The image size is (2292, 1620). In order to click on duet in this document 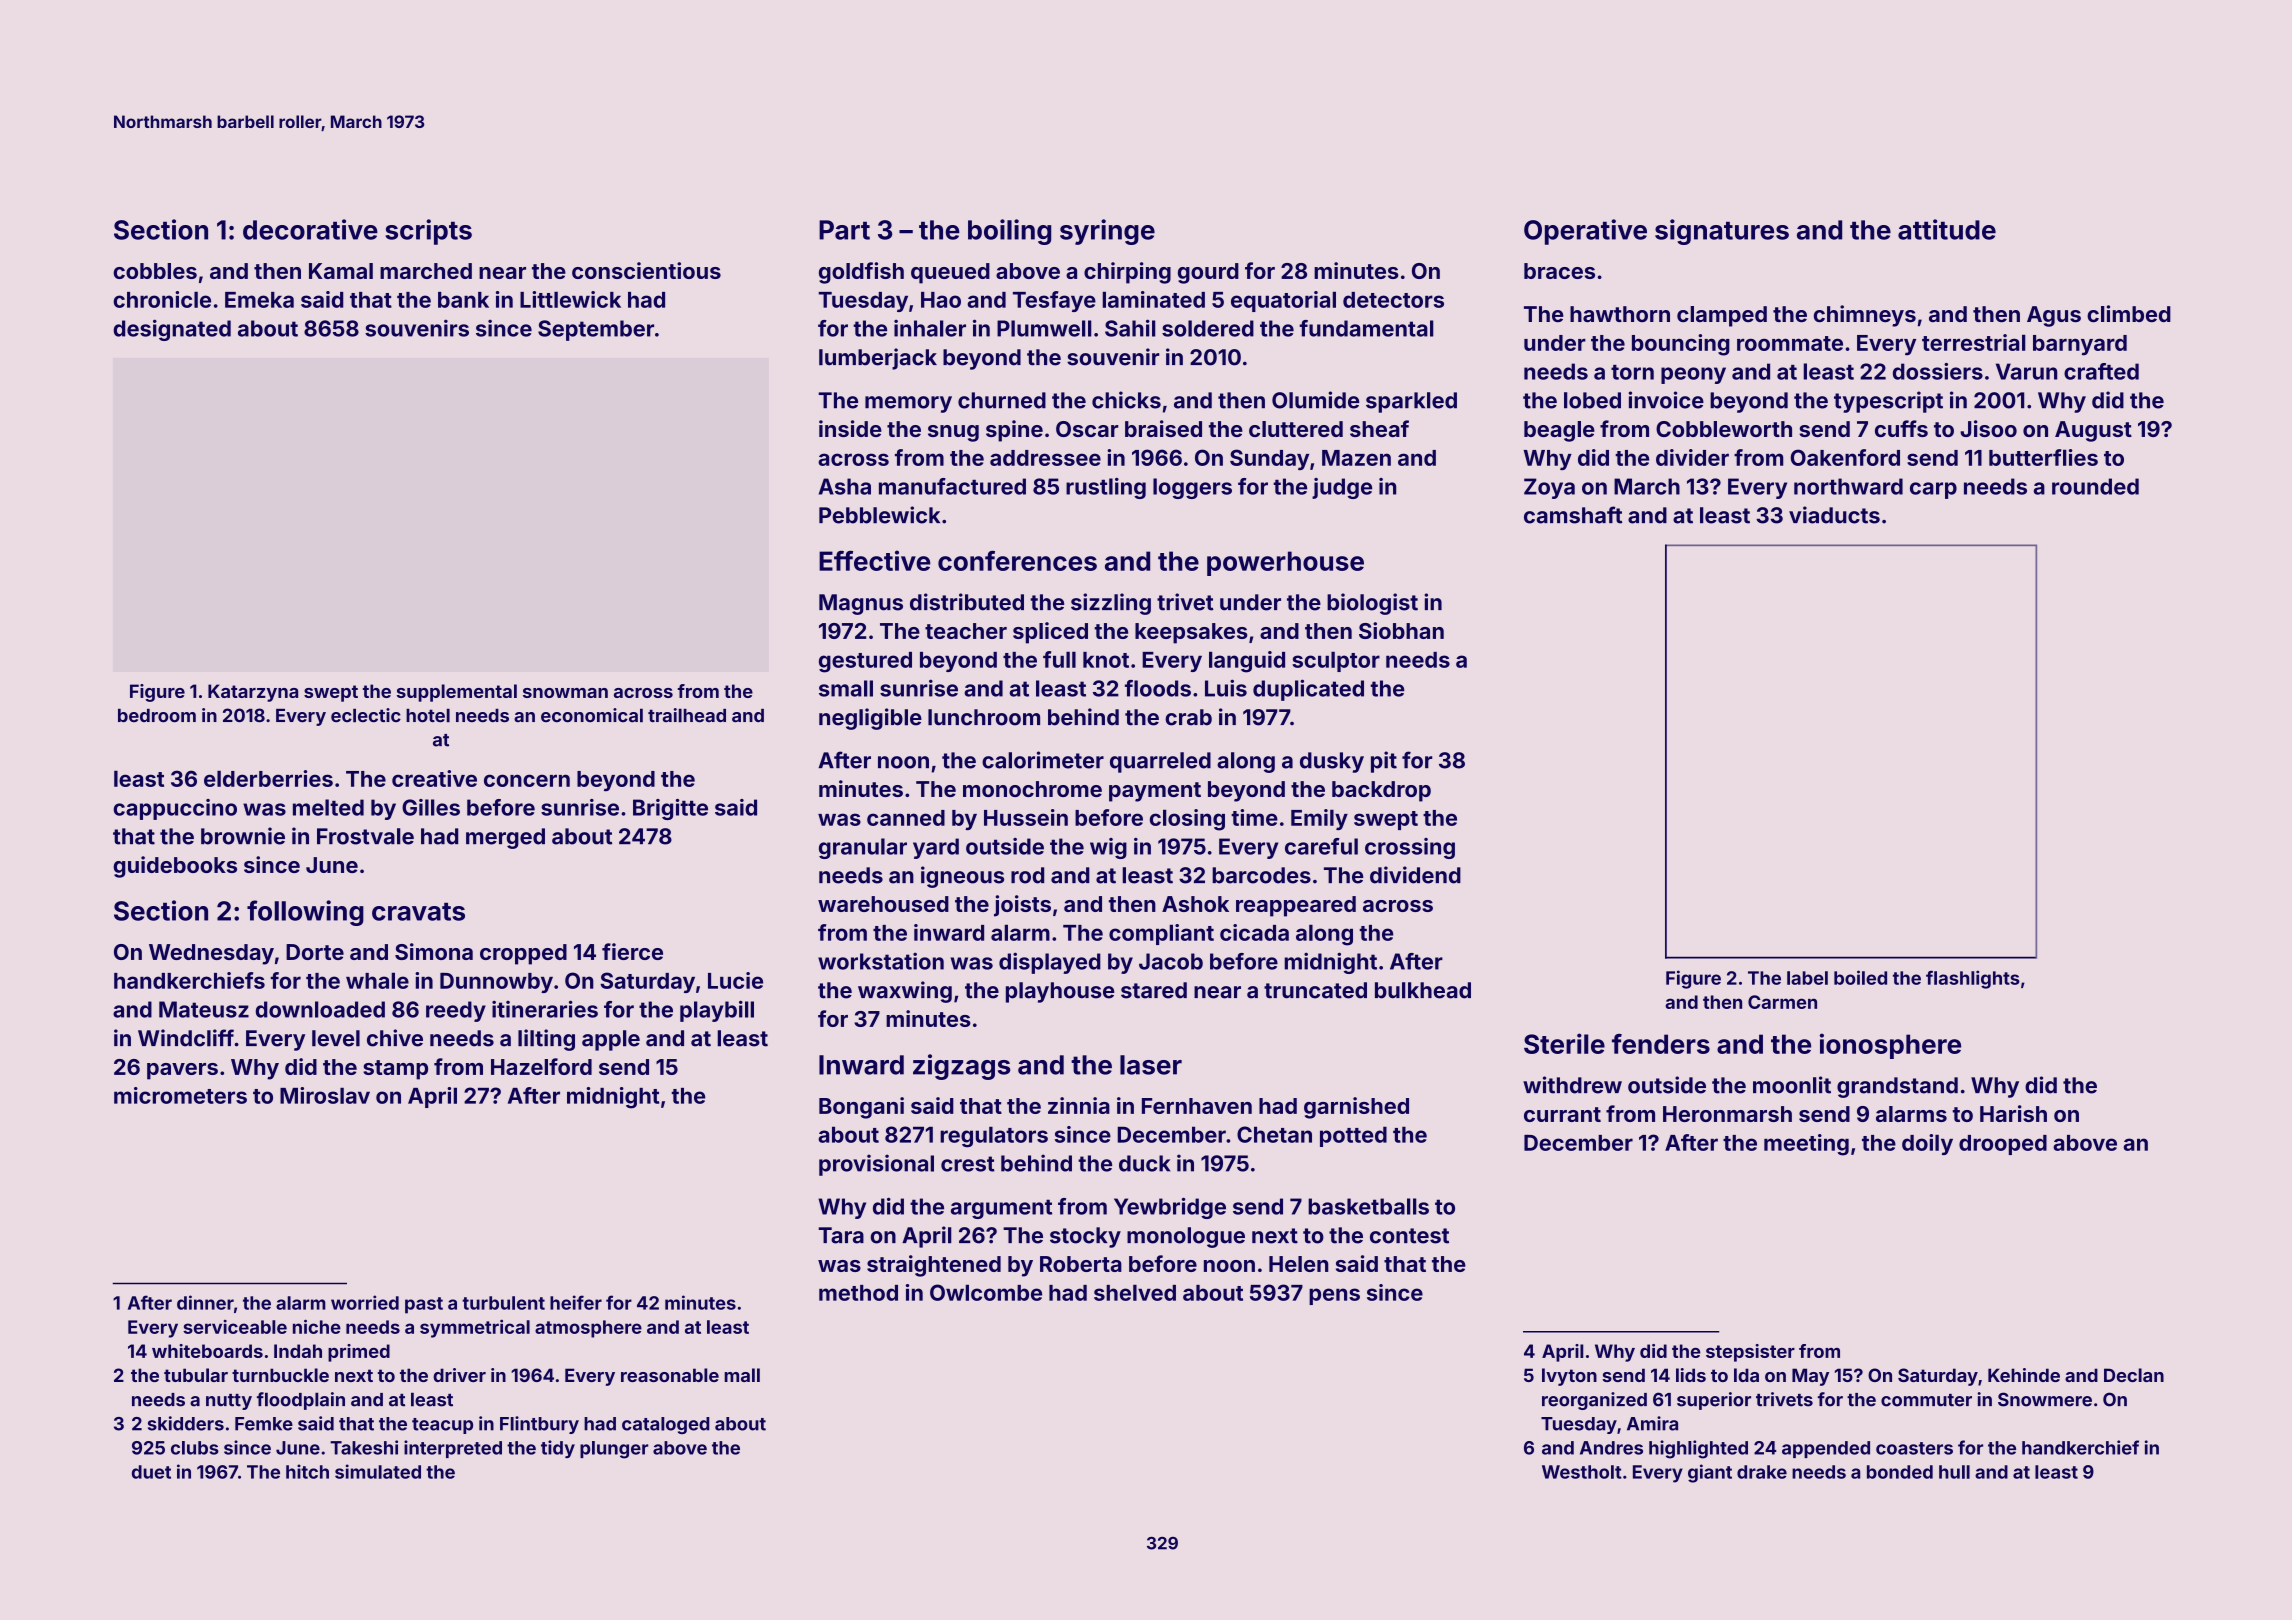, I will do `click(151, 1472)`.
